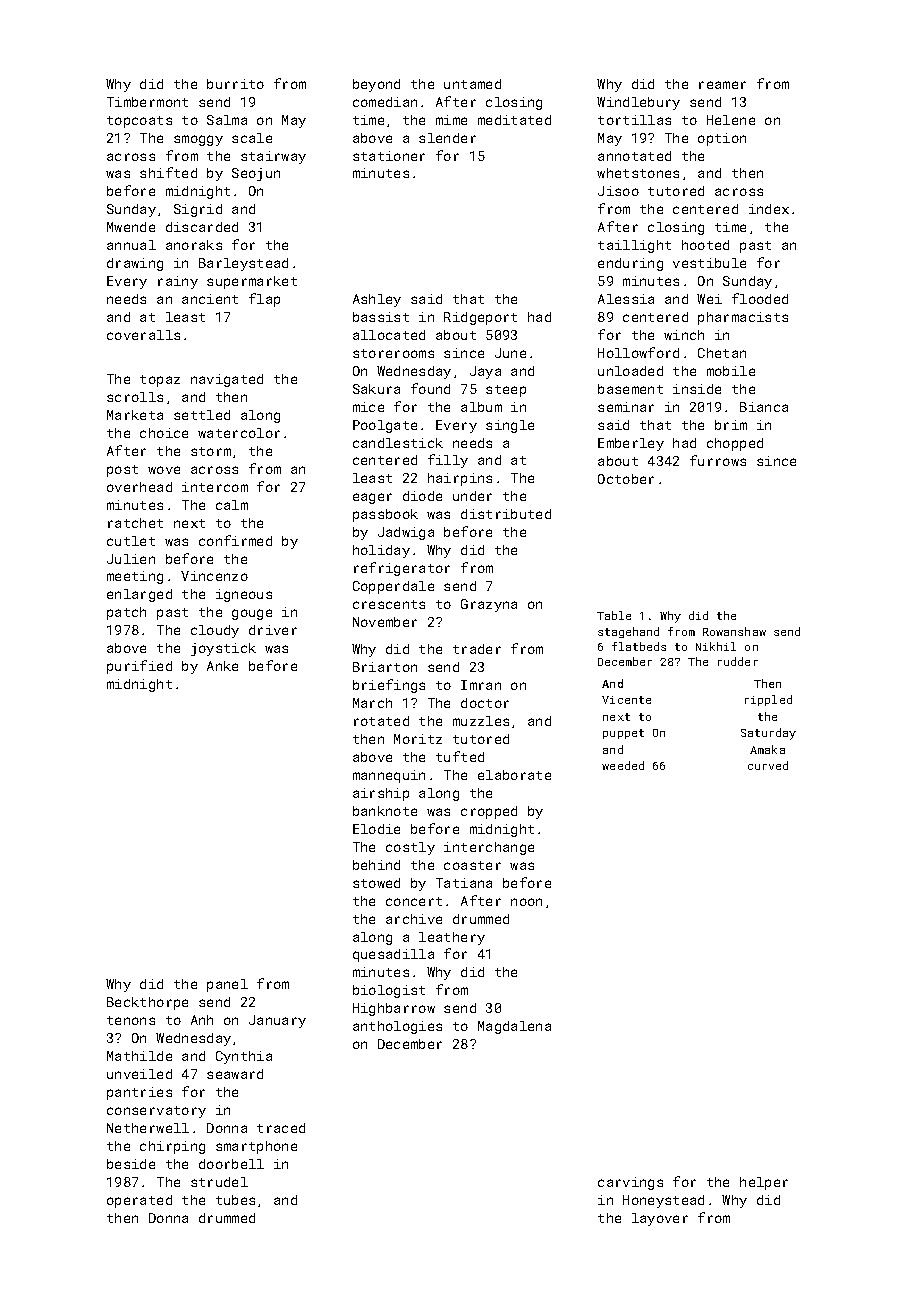  I want to click on bassist, so click(381, 317).
